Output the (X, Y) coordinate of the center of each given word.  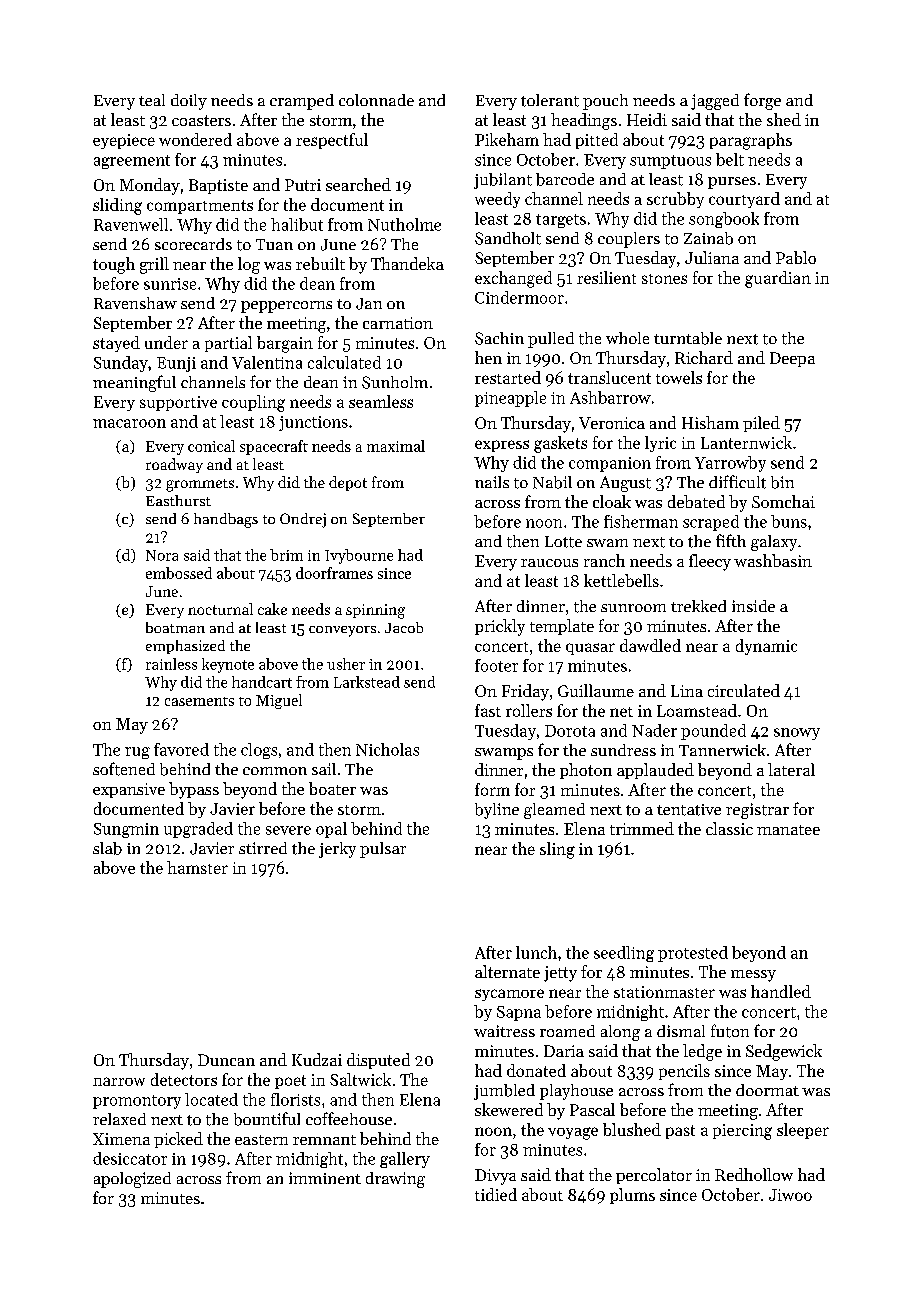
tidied (496, 1194)
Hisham (710, 422)
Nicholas (387, 749)
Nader (654, 730)
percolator (654, 1176)
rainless (171, 664)
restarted (508, 377)
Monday (150, 186)
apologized (132, 1180)
